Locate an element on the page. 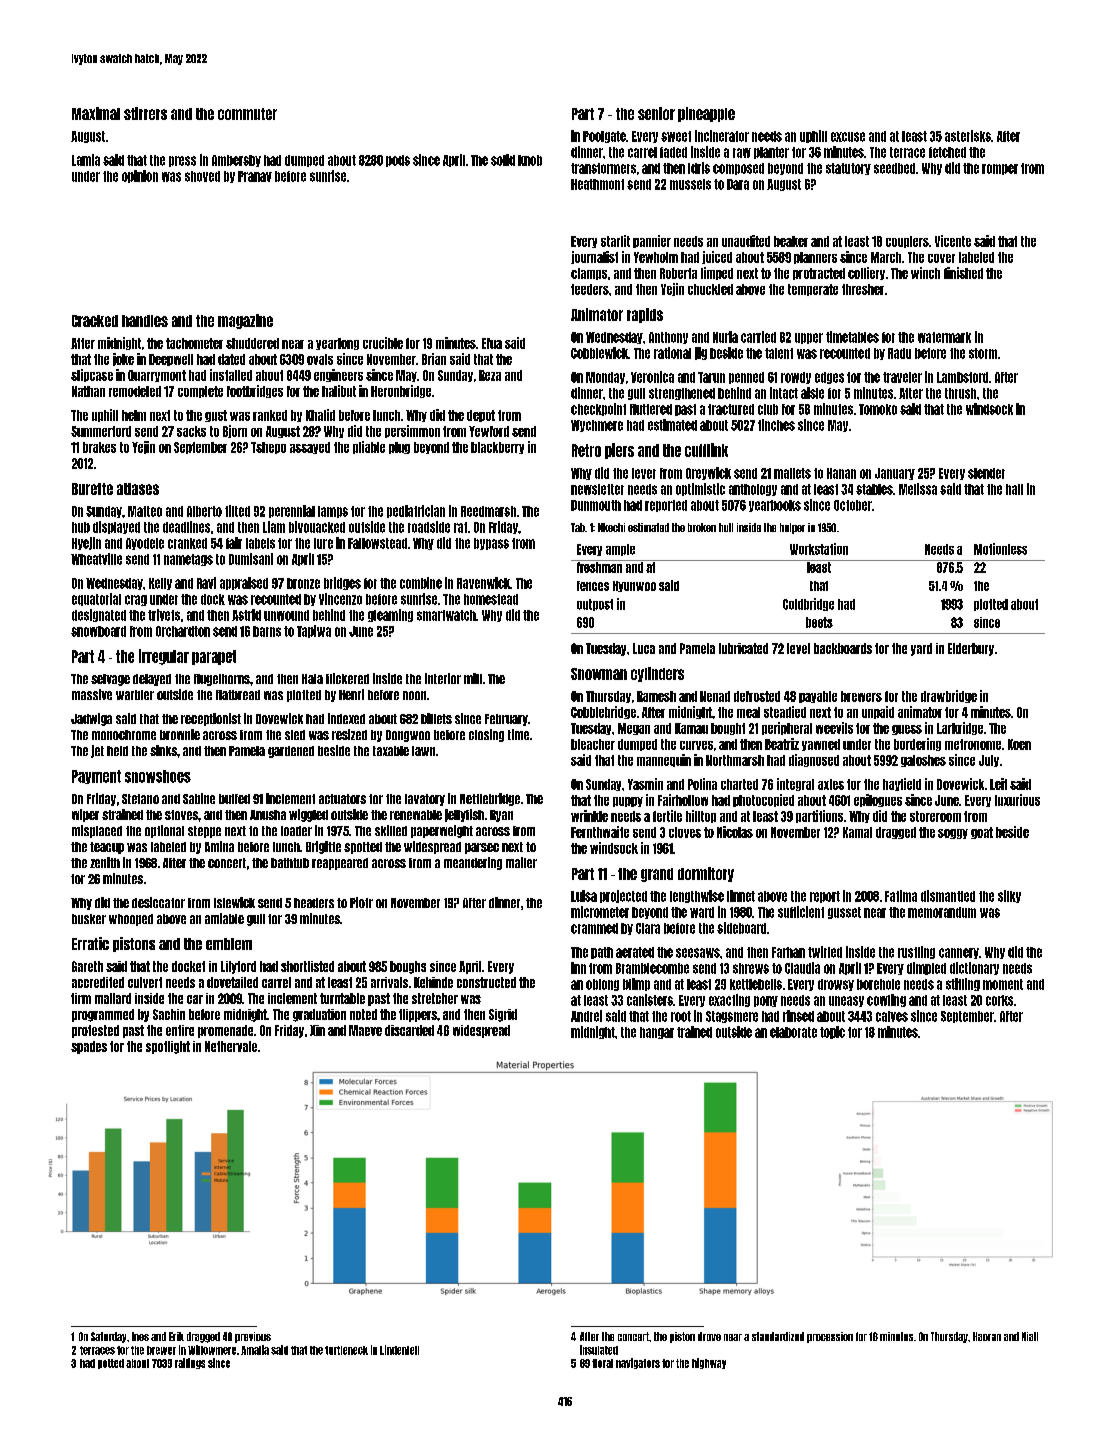  roadside is located at coordinates (429, 527).
